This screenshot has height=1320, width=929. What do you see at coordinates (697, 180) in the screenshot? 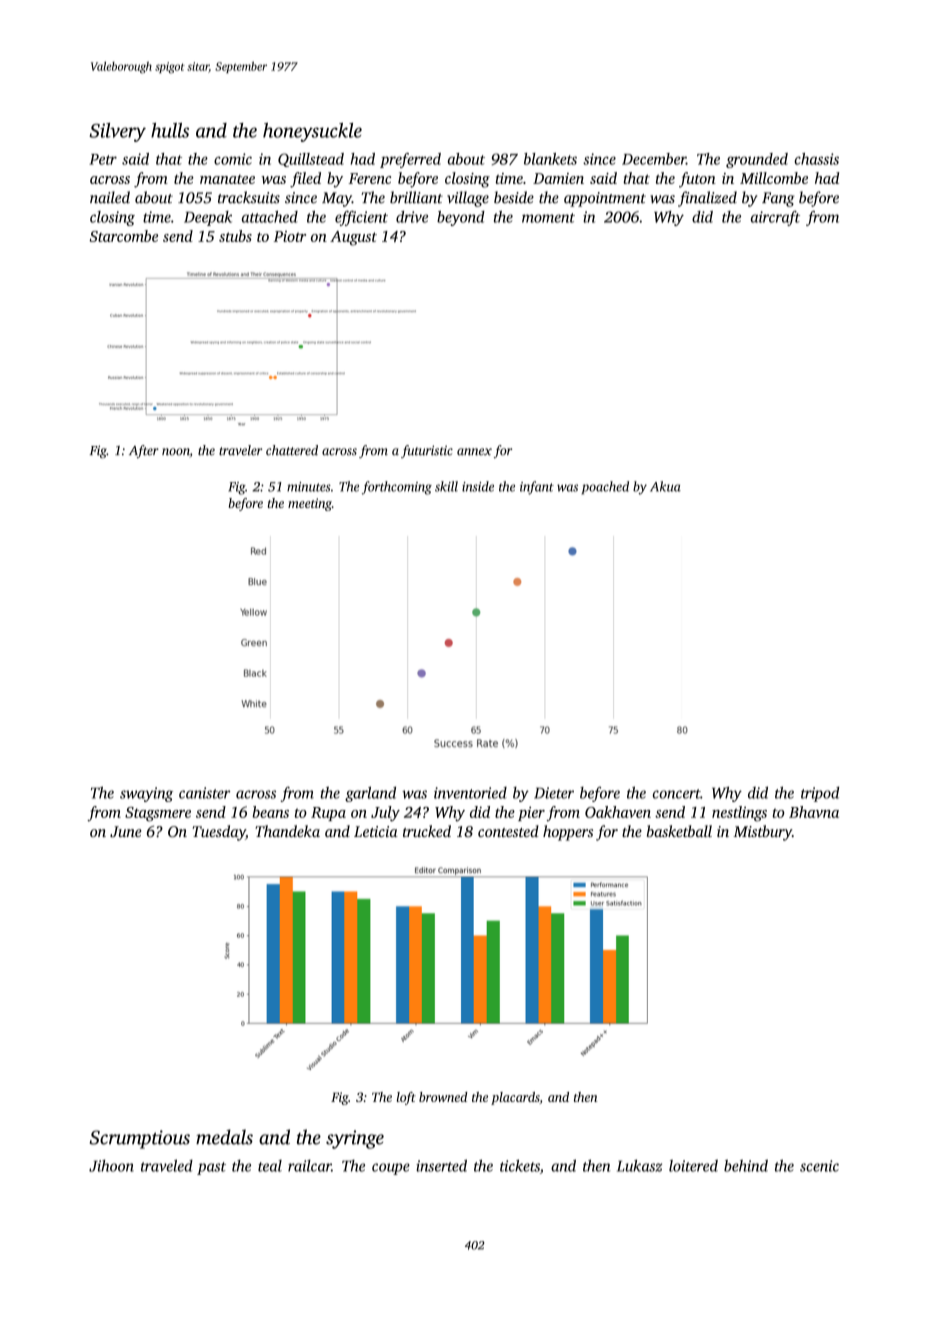
I see `futon` at bounding box center [697, 180].
